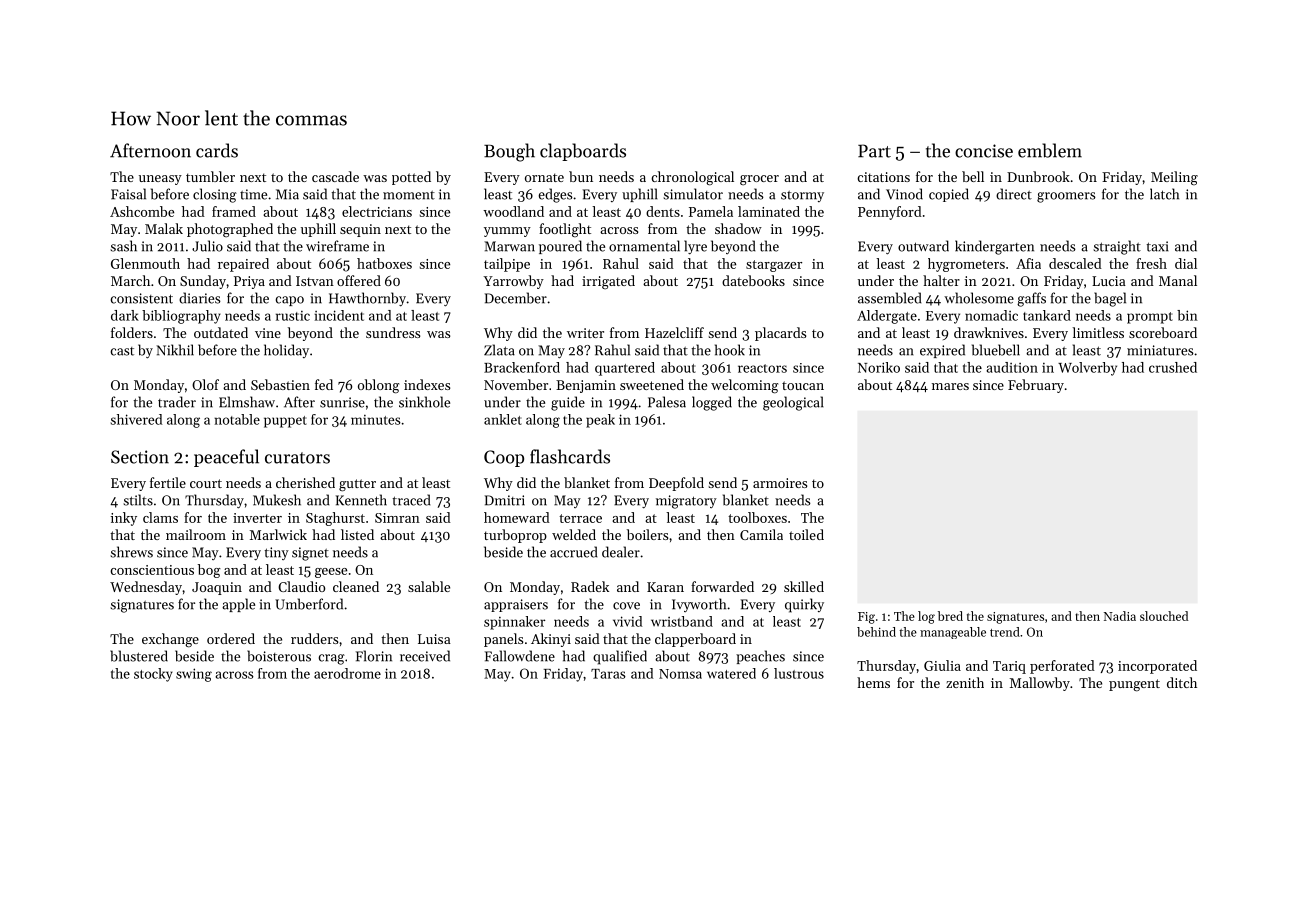 This page has height=924, width=1308. Describe the element at coordinates (583, 152) in the page. I see `clapboards` at that location.
